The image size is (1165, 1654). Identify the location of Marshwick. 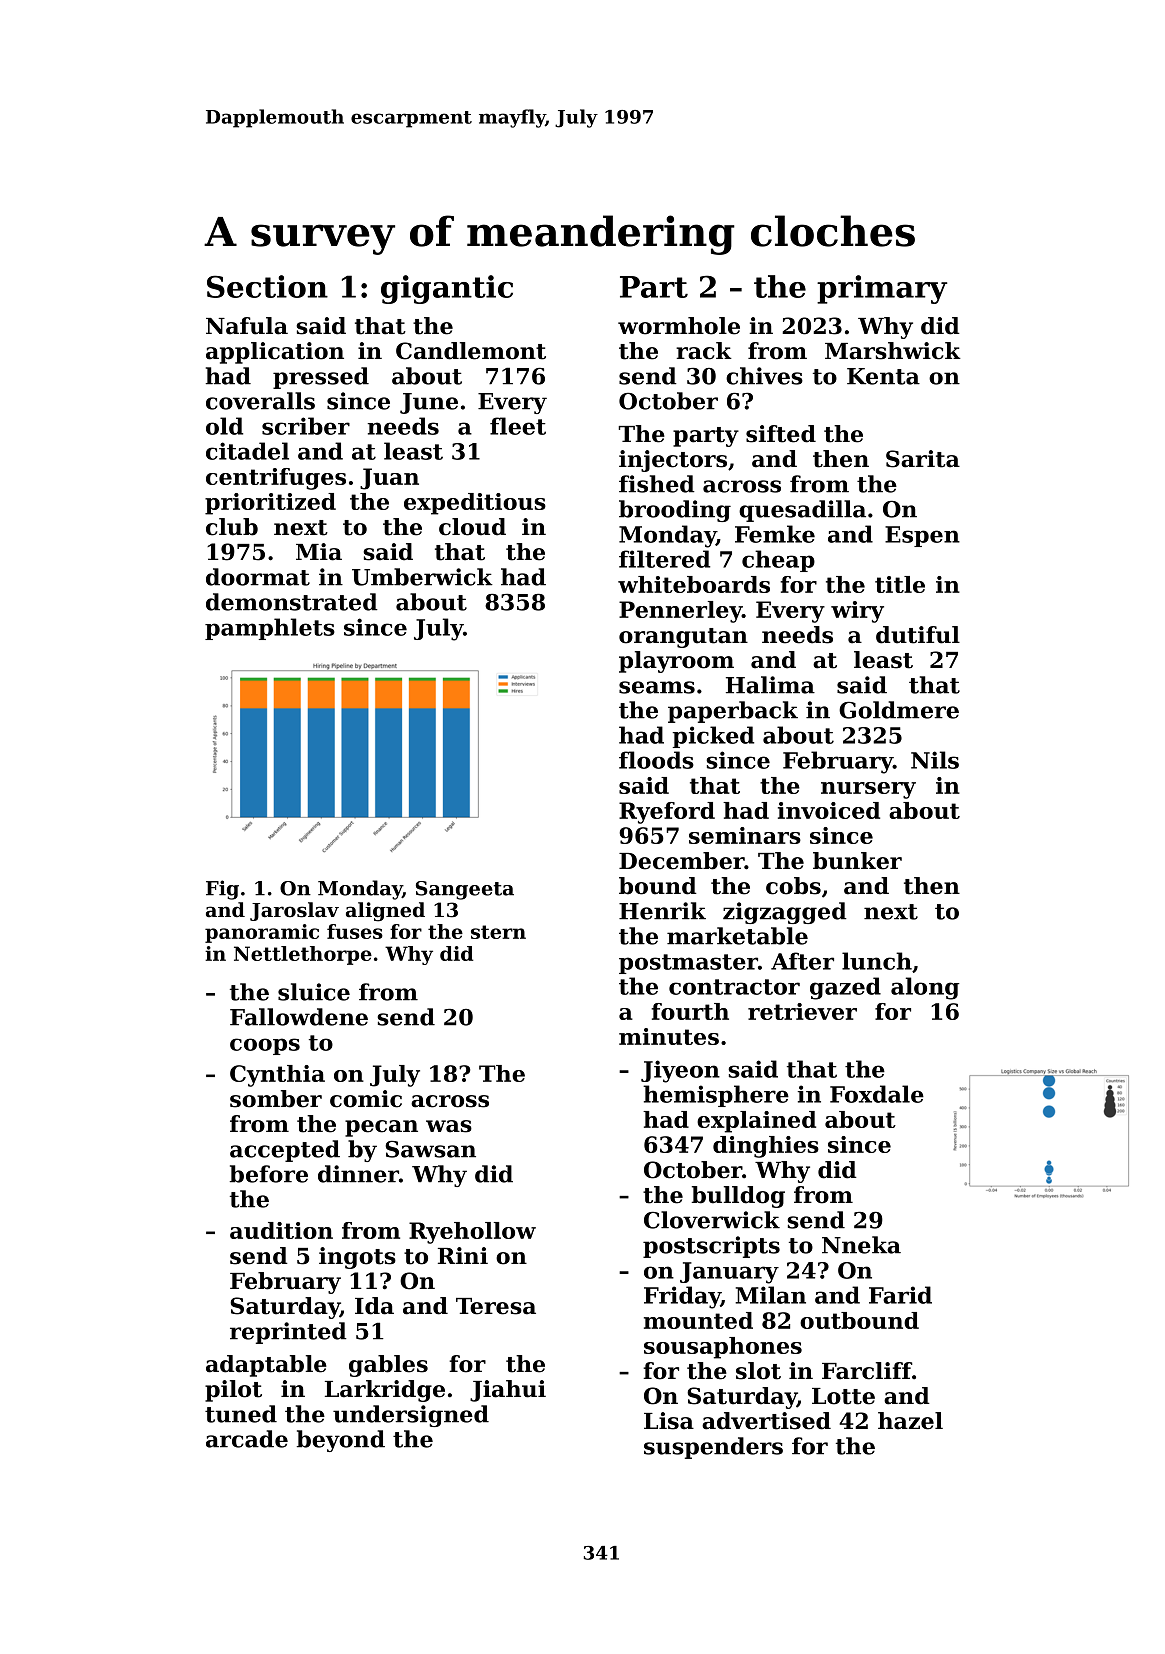
(893, 351).
